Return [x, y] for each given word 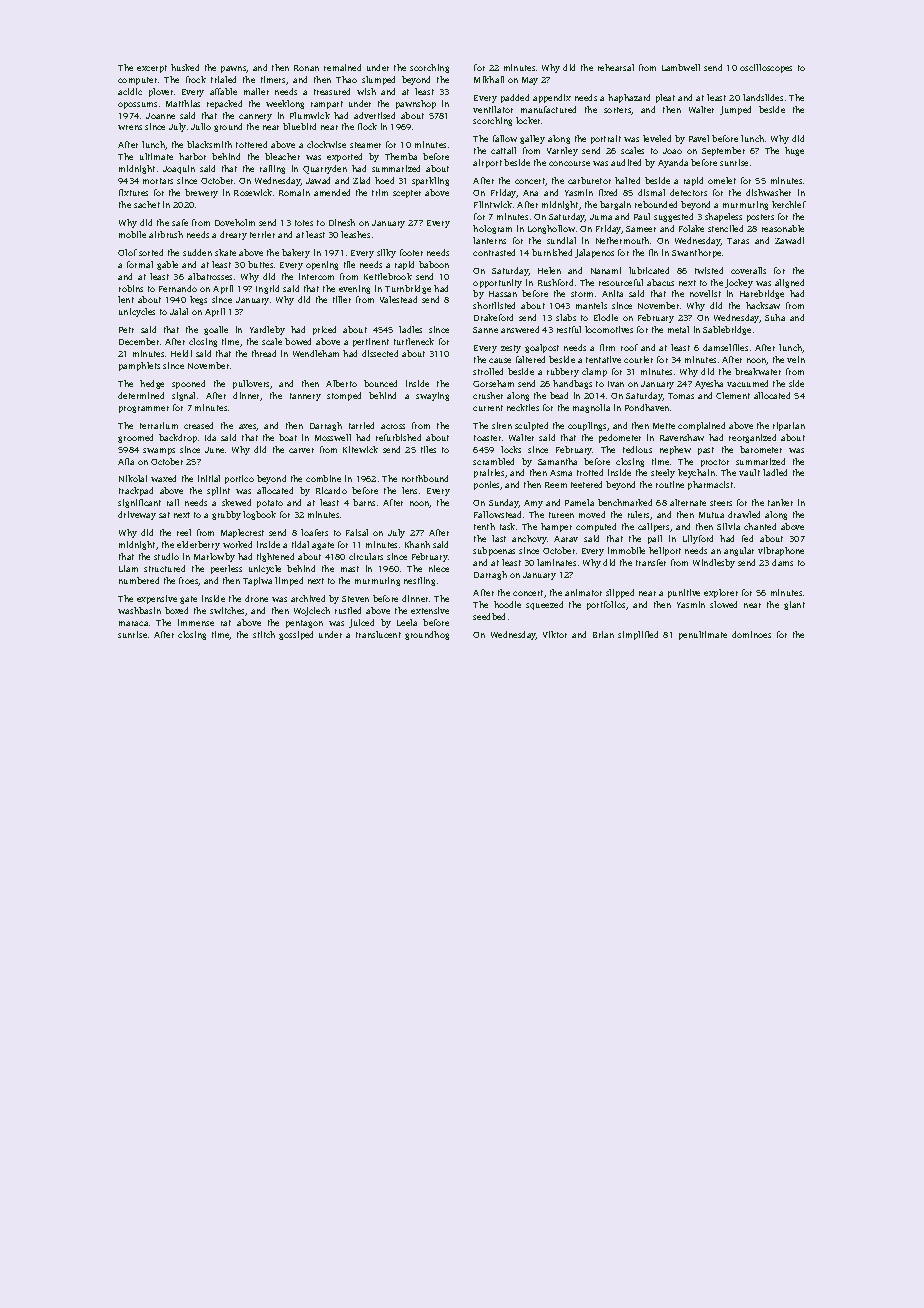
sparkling [430, 181]
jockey [739, 283]
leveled [657, 138]
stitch [264, 634]
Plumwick [310, 115]
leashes [355, 234]
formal [140, 264]
